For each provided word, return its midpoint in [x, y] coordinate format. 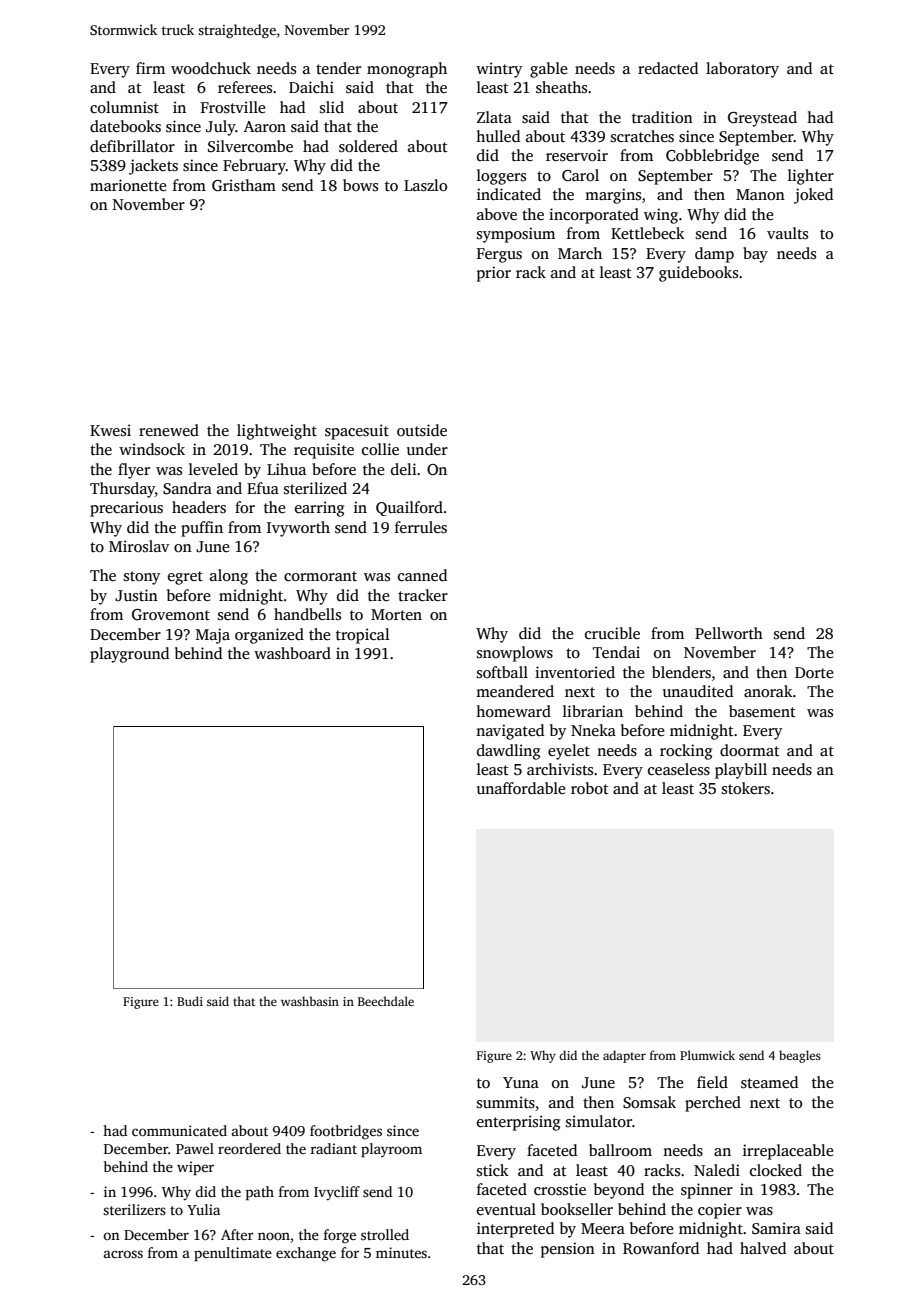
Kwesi [110, 430]
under [427, 449]
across [123, 1254]
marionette [128, 185]
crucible [612, 633]
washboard [292, 653]
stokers [746, 788]
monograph [407, 70]
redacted [668, 68]
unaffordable [521, 788]
